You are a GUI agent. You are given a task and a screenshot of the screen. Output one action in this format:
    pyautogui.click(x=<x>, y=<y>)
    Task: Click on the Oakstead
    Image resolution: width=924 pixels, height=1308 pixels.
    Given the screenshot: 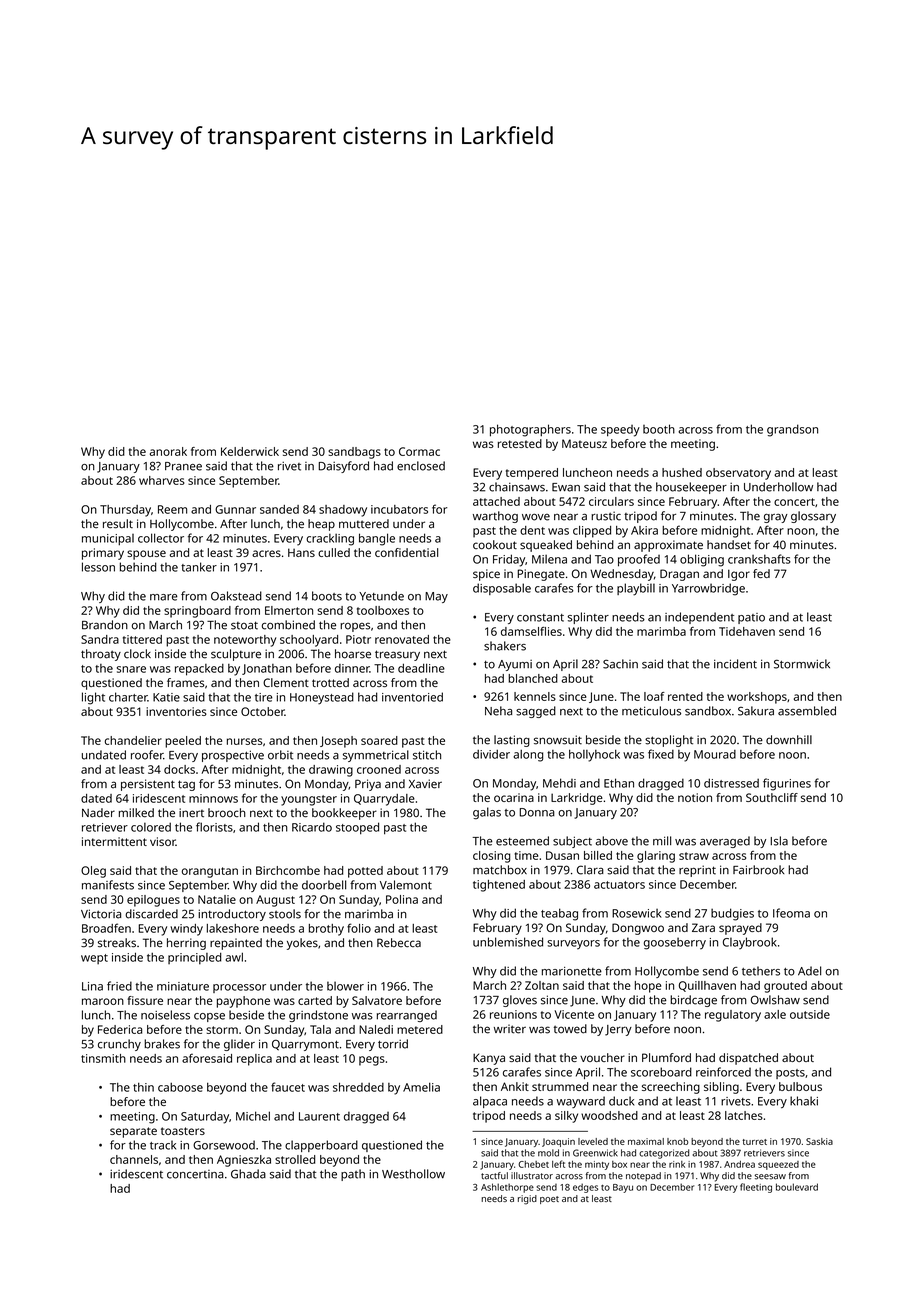 What is the action you would take?
    pyautogui.click(x=236, y=596)
